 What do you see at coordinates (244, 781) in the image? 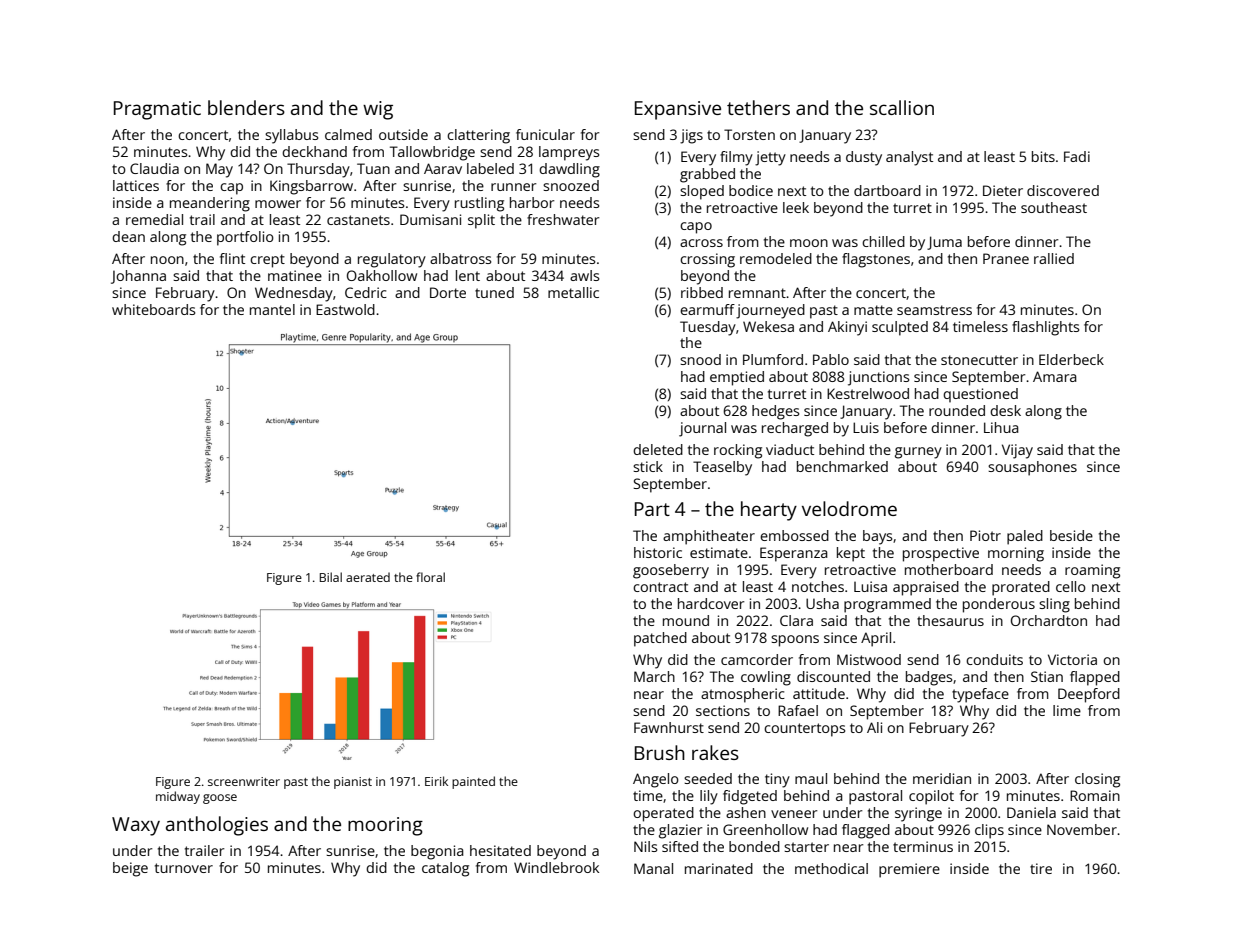
I see `screenwriter` at bounding box center [244, 781].
